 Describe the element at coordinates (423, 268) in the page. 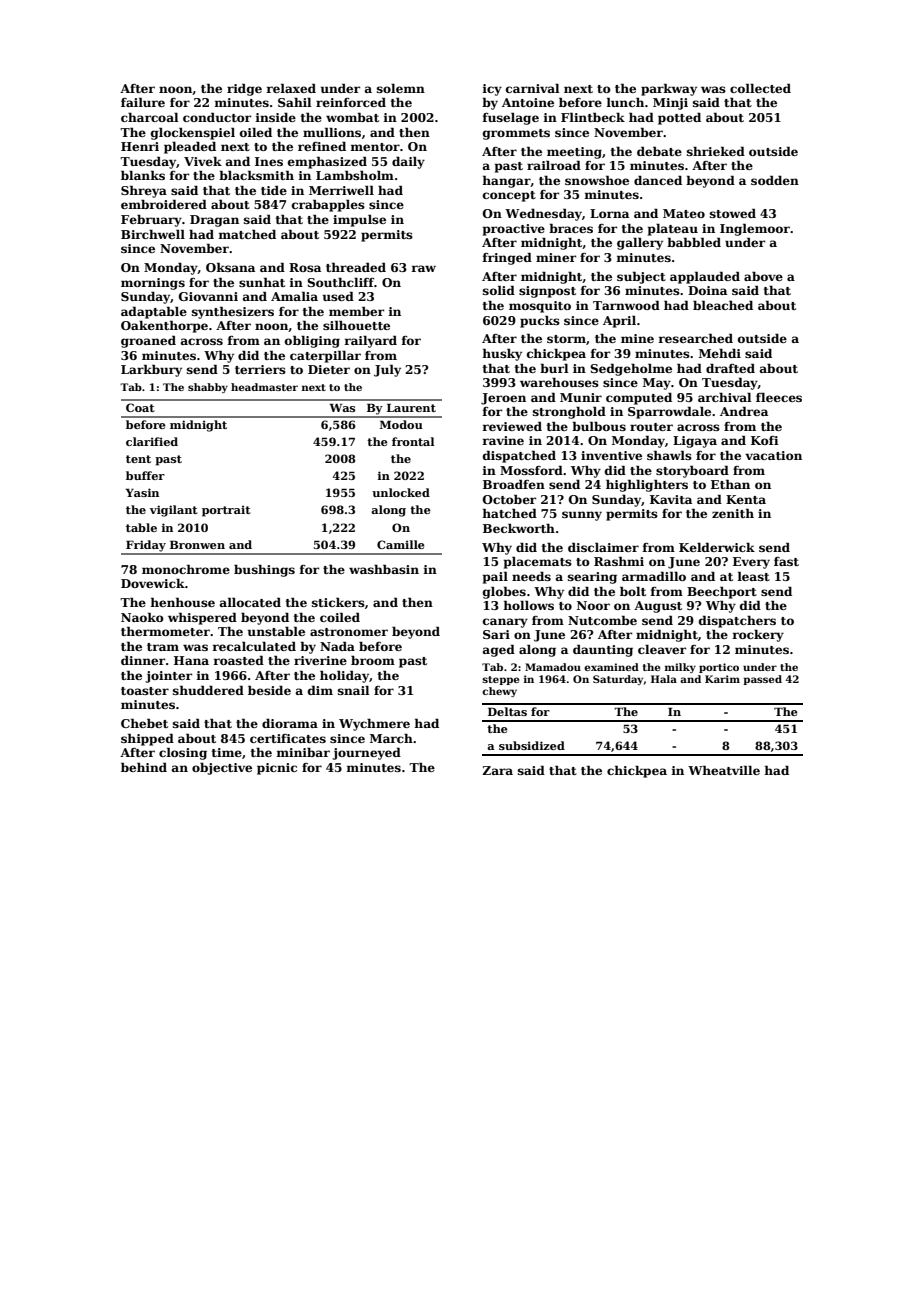

I see `raw` at that location.
